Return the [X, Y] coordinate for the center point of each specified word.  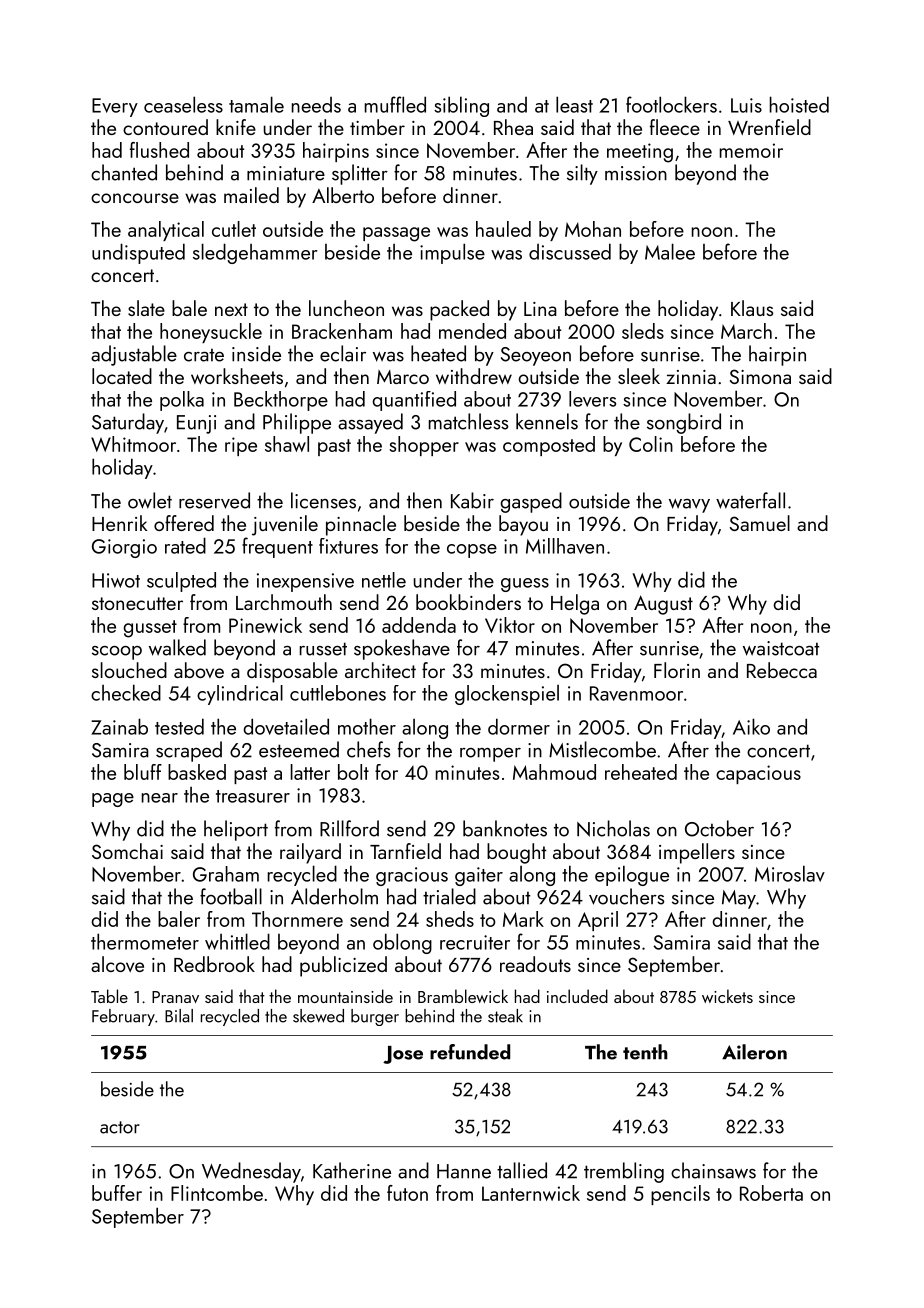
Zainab [119, 726]
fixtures [348, 546]
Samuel [760, 523]
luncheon [346, 308]
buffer [117, 1193]
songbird [684, 423]
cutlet [234, 229]
